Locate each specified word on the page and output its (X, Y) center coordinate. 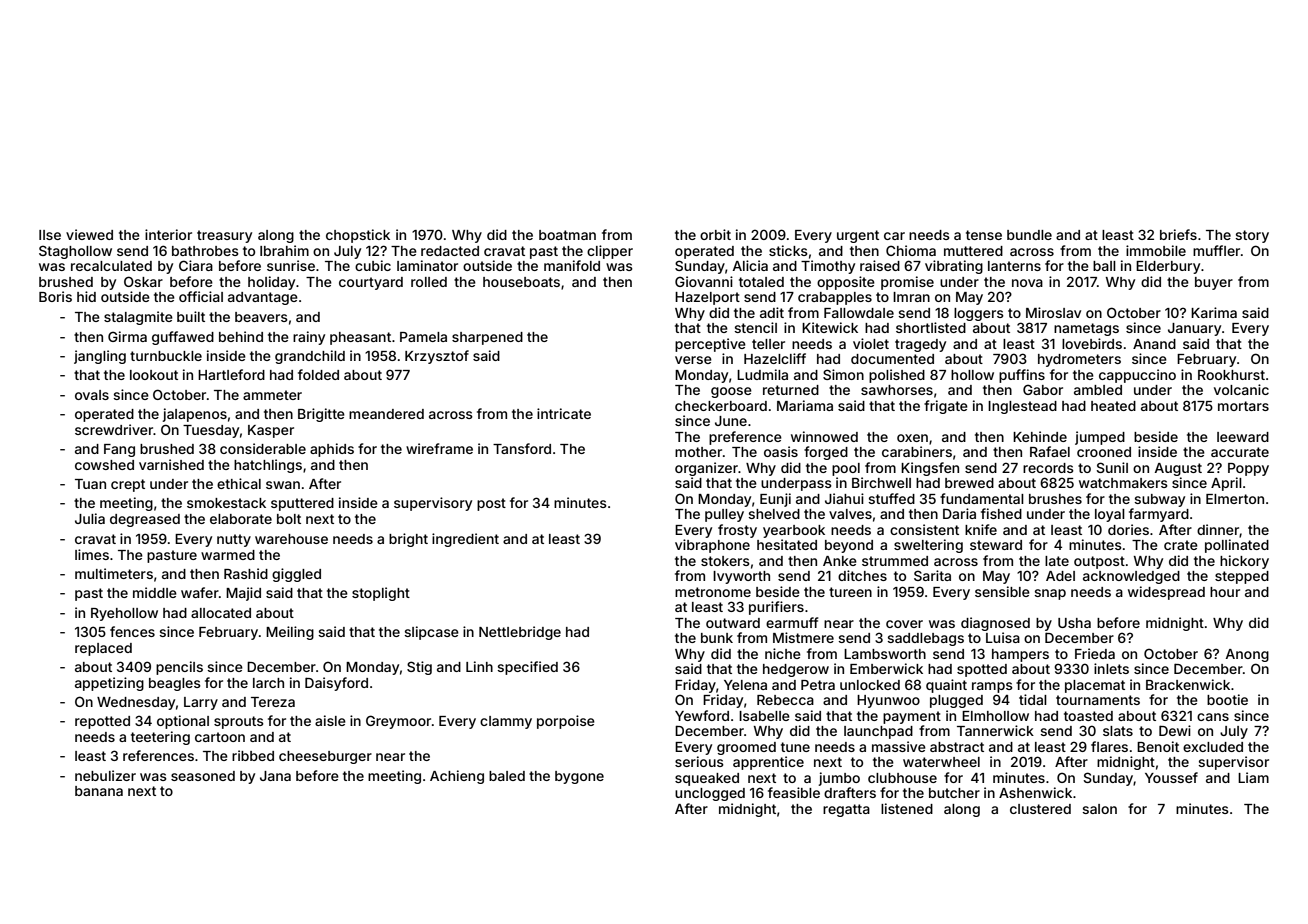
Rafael (1050, 451)
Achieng (457, 777)
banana (99, 791)
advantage (263, 298)
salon (1099, 809)
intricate (564, 413)
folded (318, 374)
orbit (715, 234)
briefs (1178, 234)
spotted (982, 670)
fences (132, 631)
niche (783, 653)
